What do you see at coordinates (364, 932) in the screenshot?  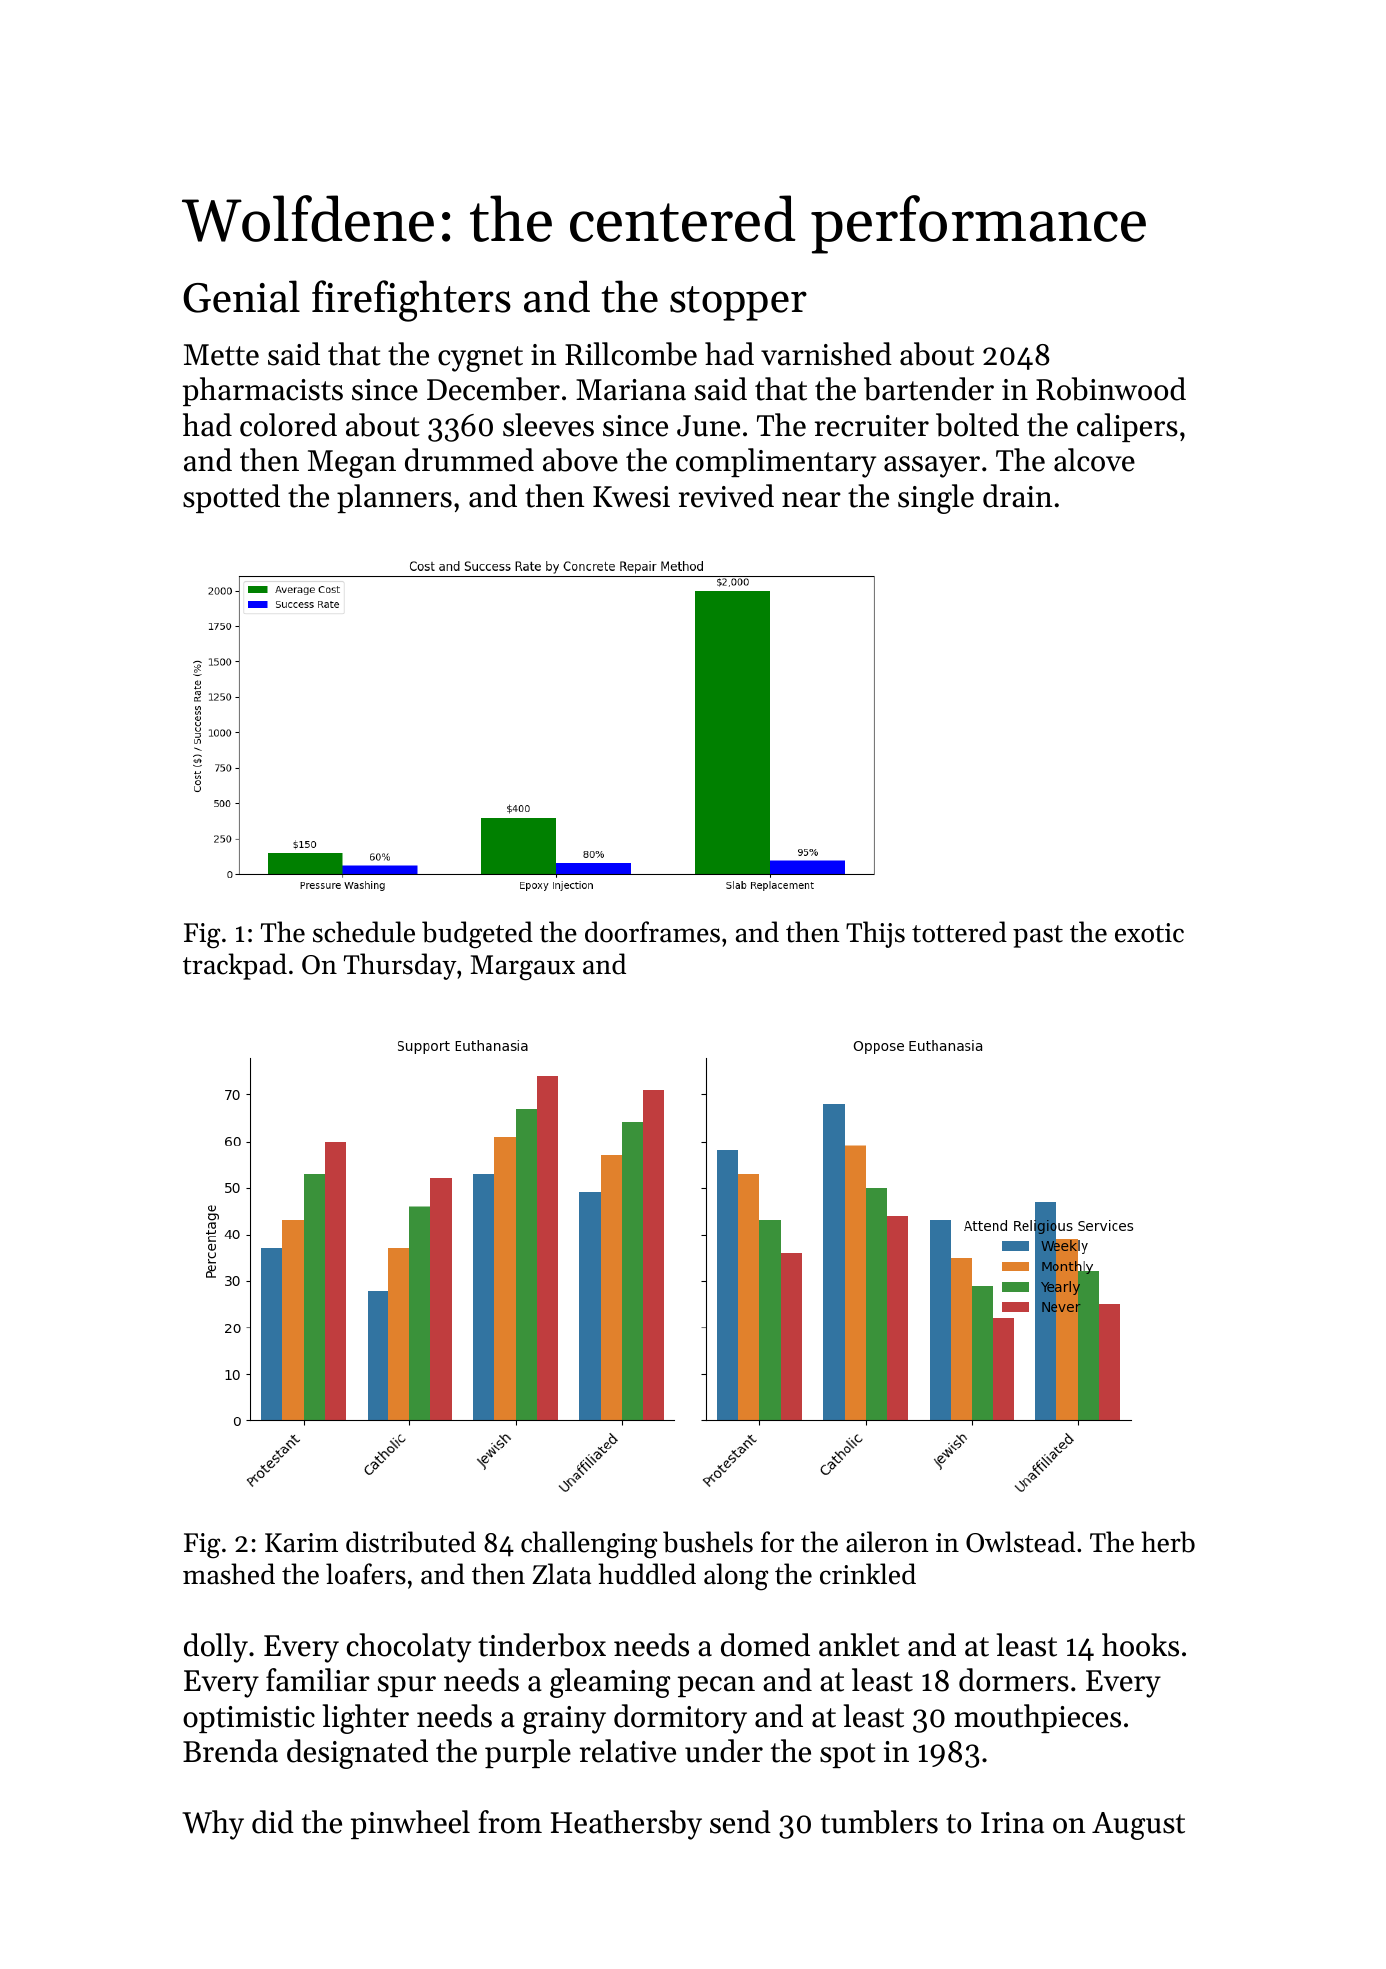 I see `schedule` at bounding box center [364, 932].
